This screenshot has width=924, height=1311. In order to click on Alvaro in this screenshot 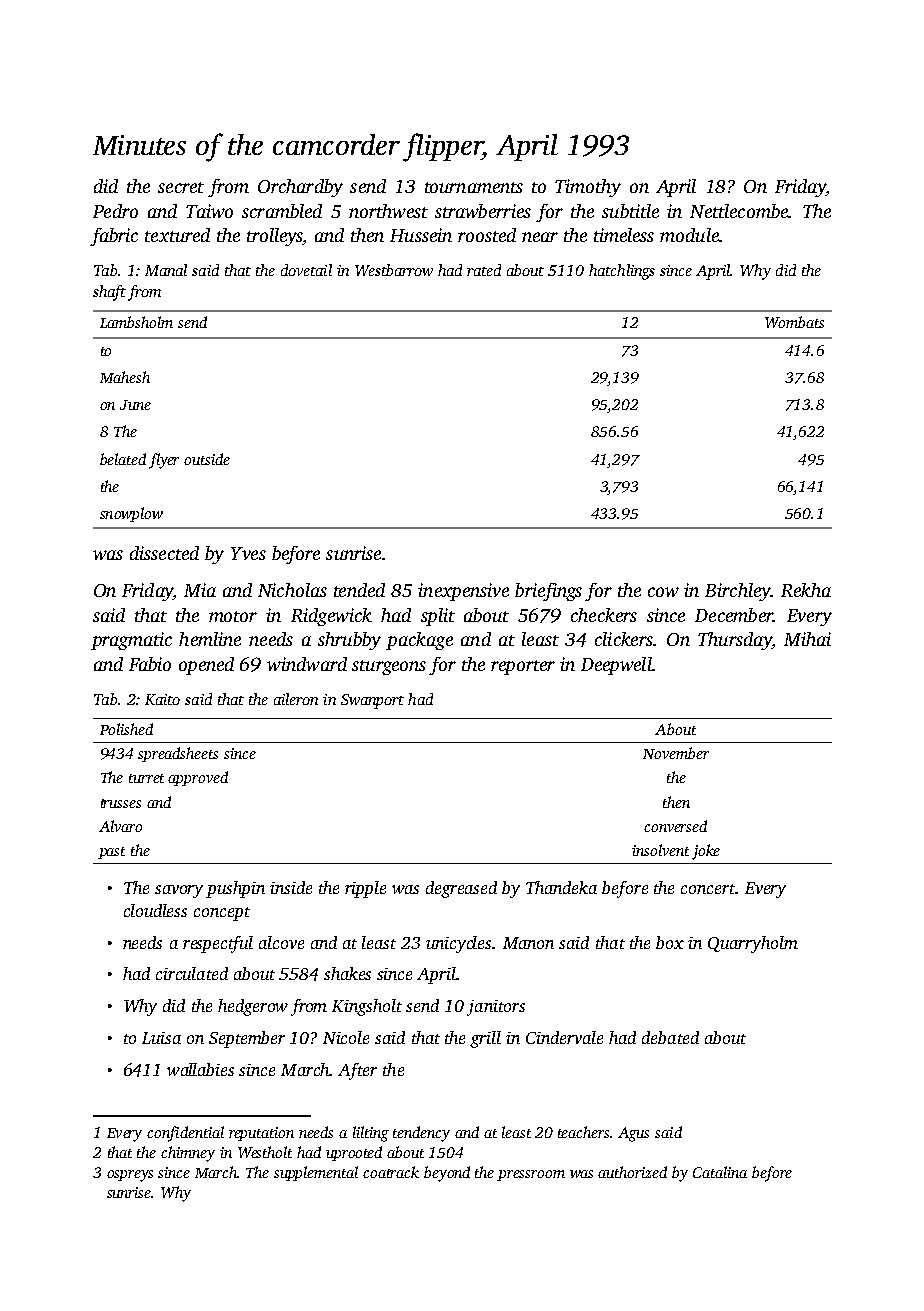, I will do `click(120, 826)`.
